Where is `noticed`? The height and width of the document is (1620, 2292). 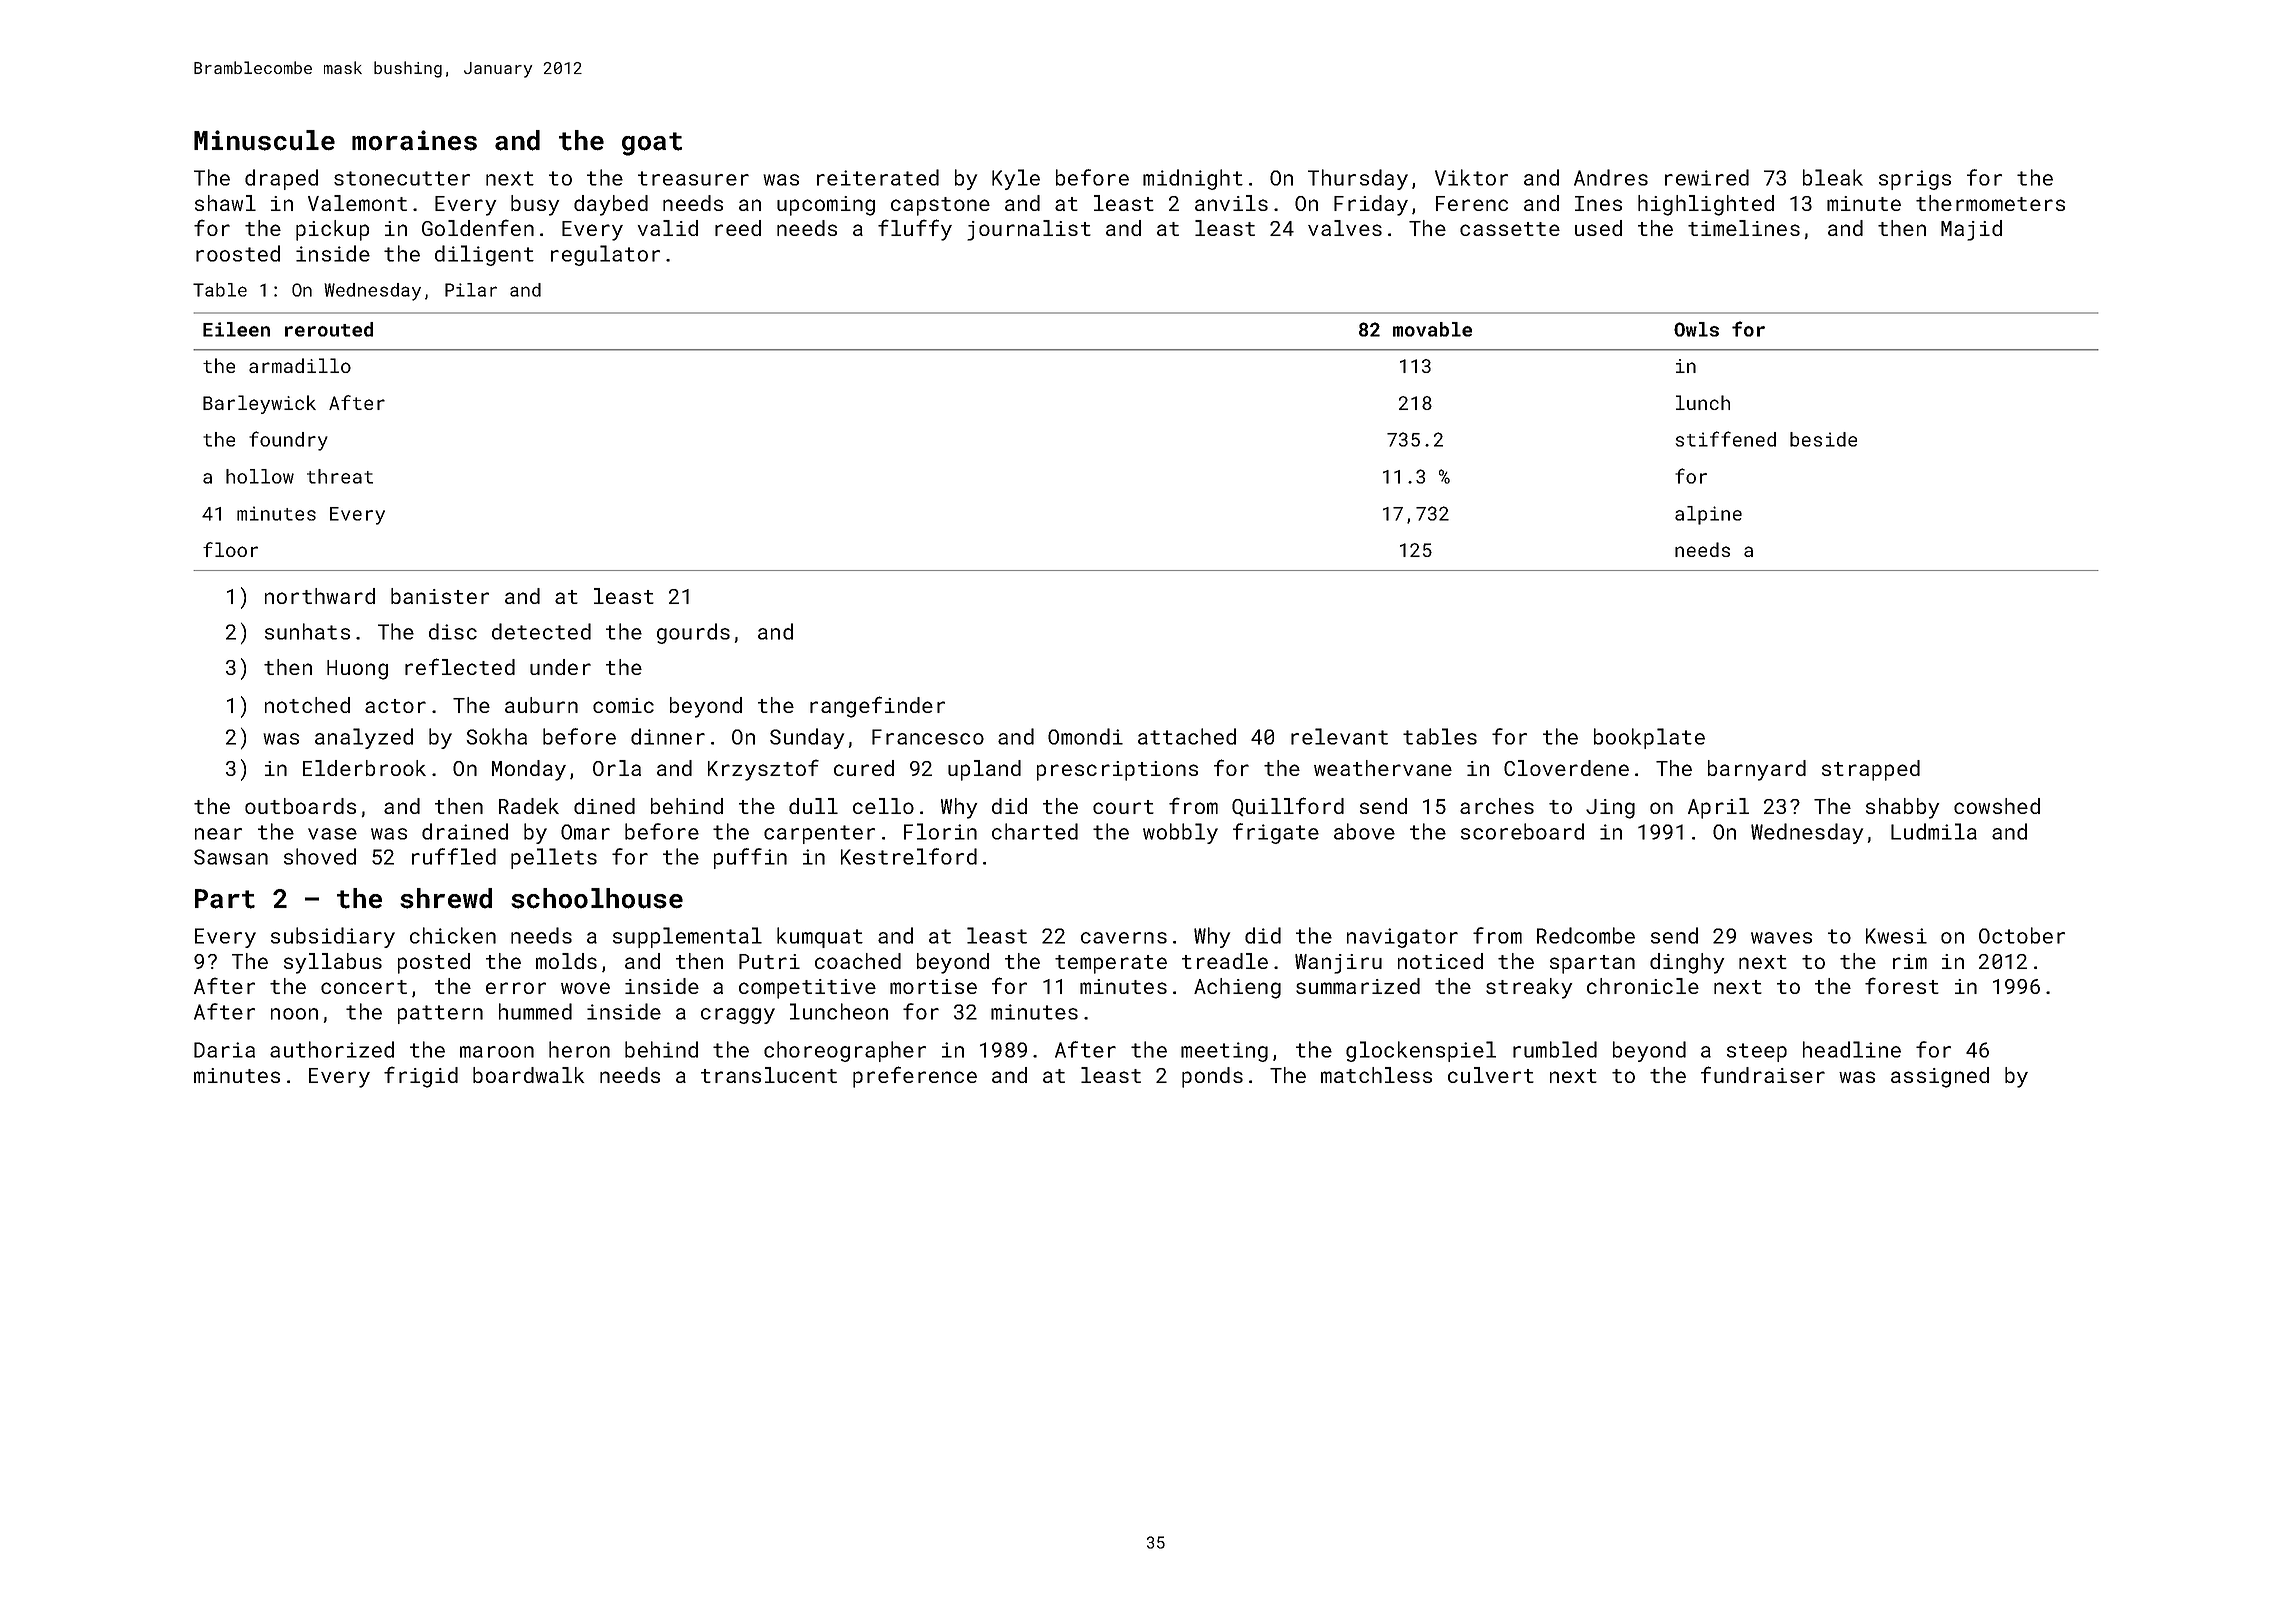 noticed is located at coordinates (1440, 961).
